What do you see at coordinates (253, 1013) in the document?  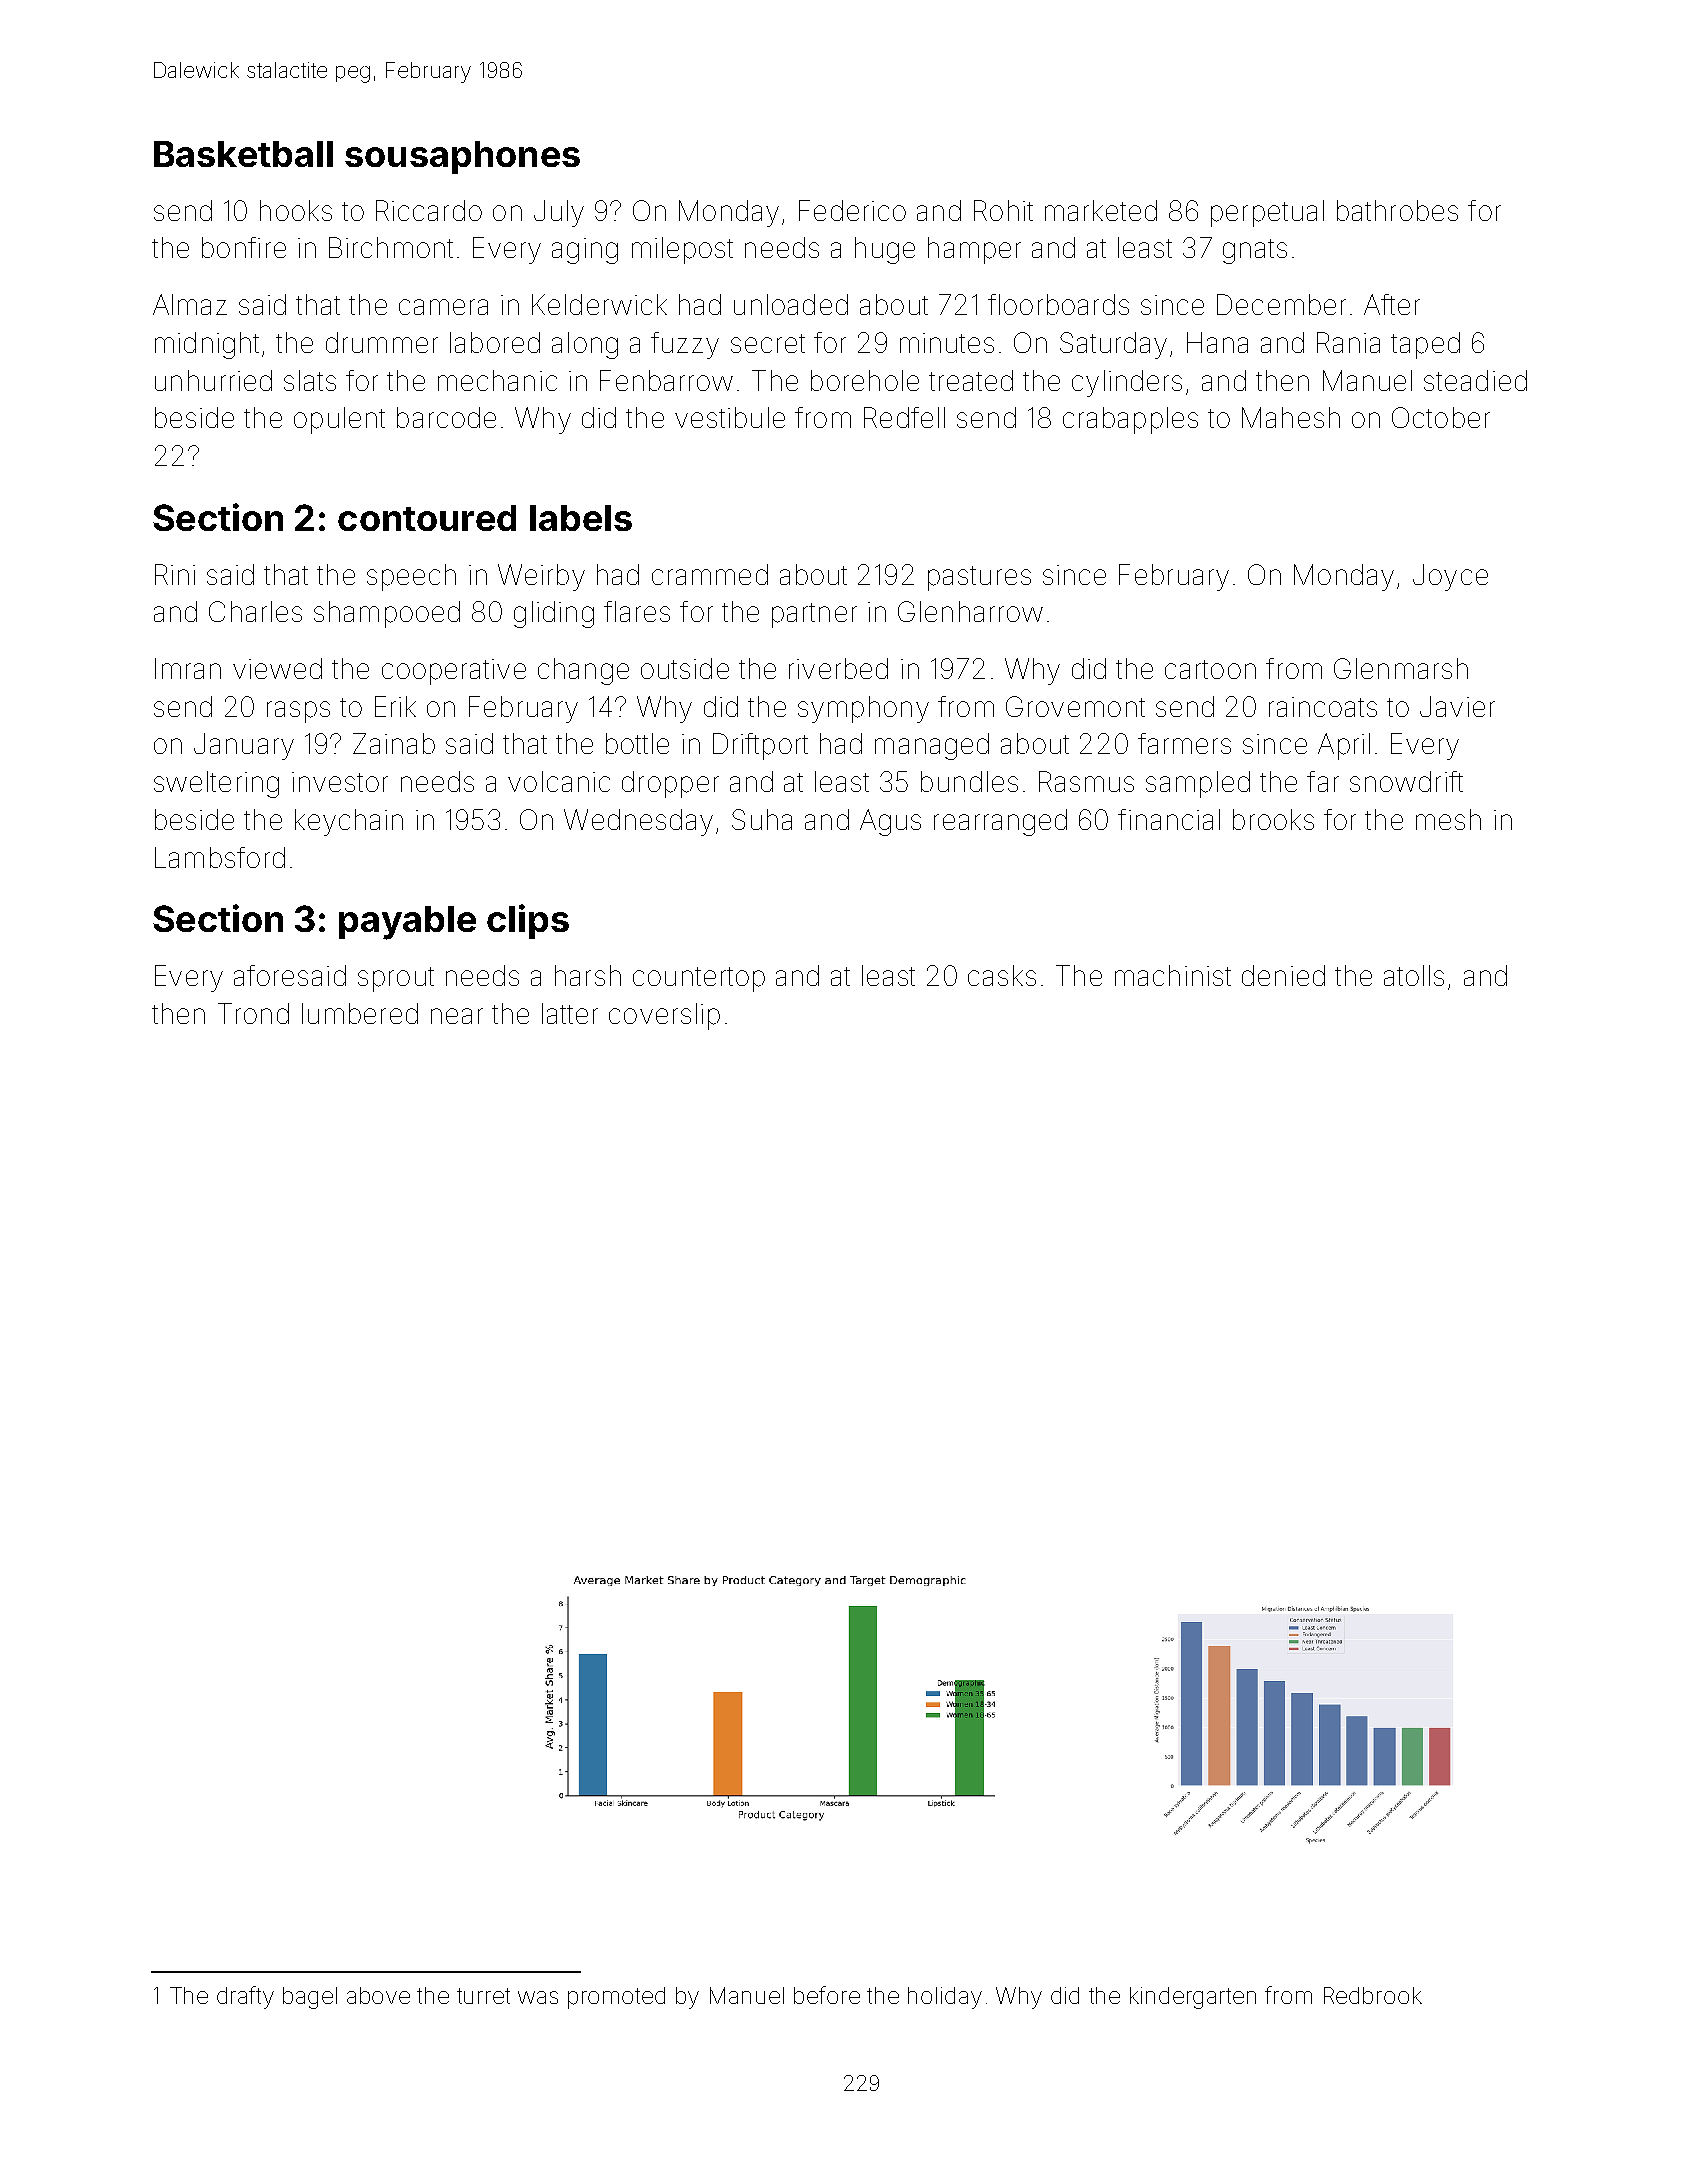 I see `Trond` at bounding box center [253, 1013].
